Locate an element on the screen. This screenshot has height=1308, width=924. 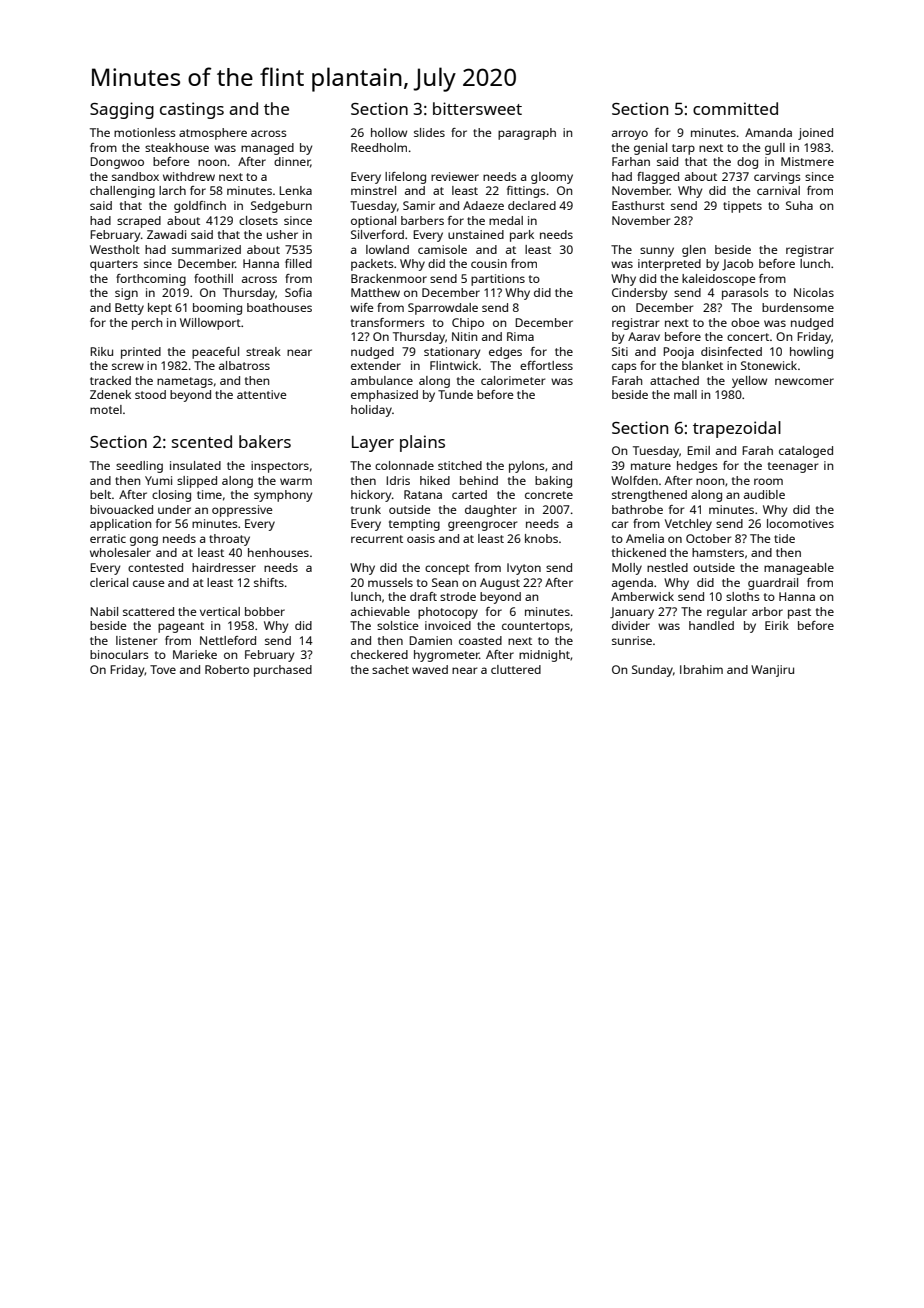
seedling is located at coordinates (139, 467).
